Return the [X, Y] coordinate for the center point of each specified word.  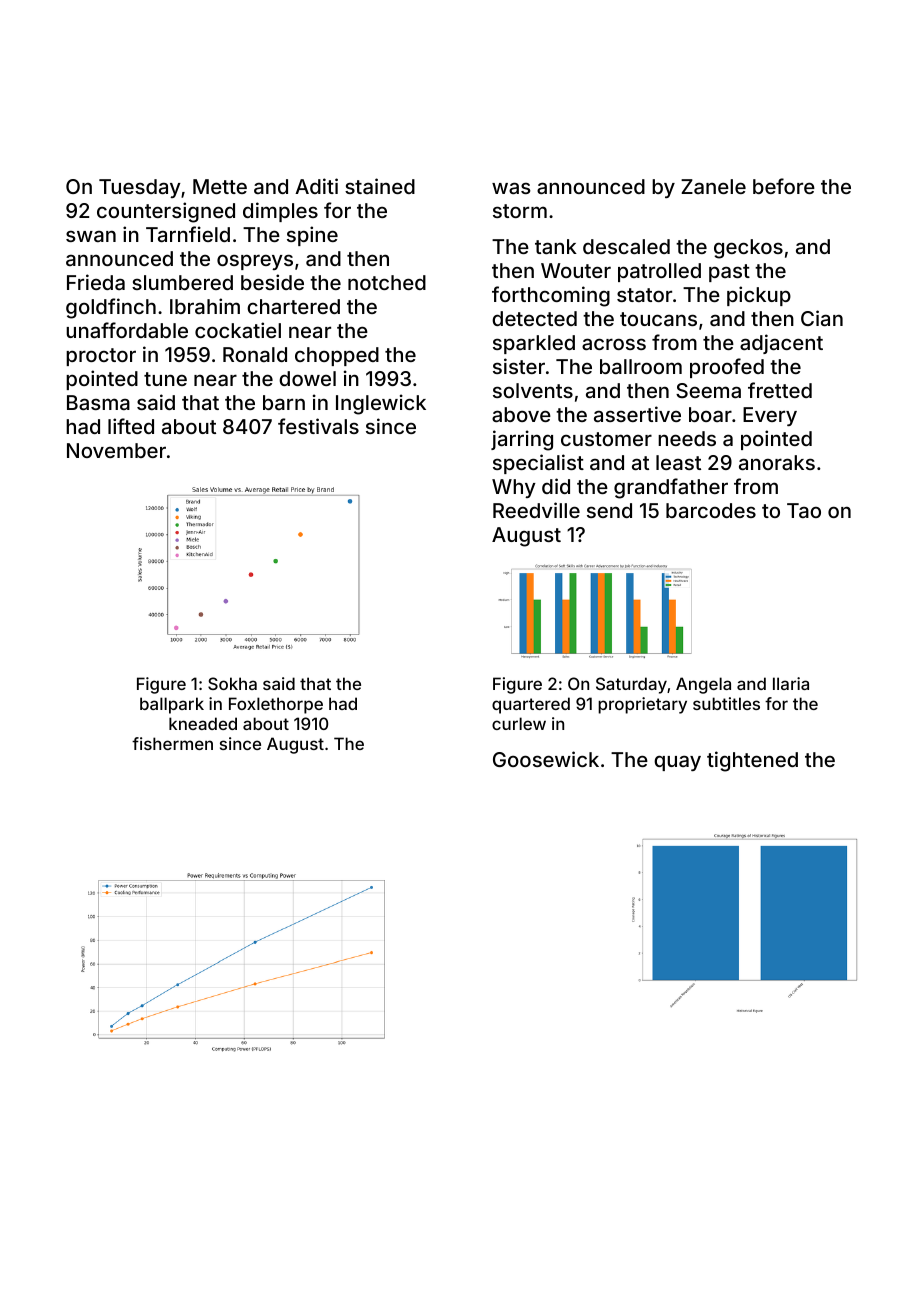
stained [380, 186]
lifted [131, 426]
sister [519, 366]
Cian [822, 318]
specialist [538, 464]
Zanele [713, 186]
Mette [220, 186]
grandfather [671, 488]
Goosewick [546, 759]
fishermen [172, 743]
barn [284, 402]
